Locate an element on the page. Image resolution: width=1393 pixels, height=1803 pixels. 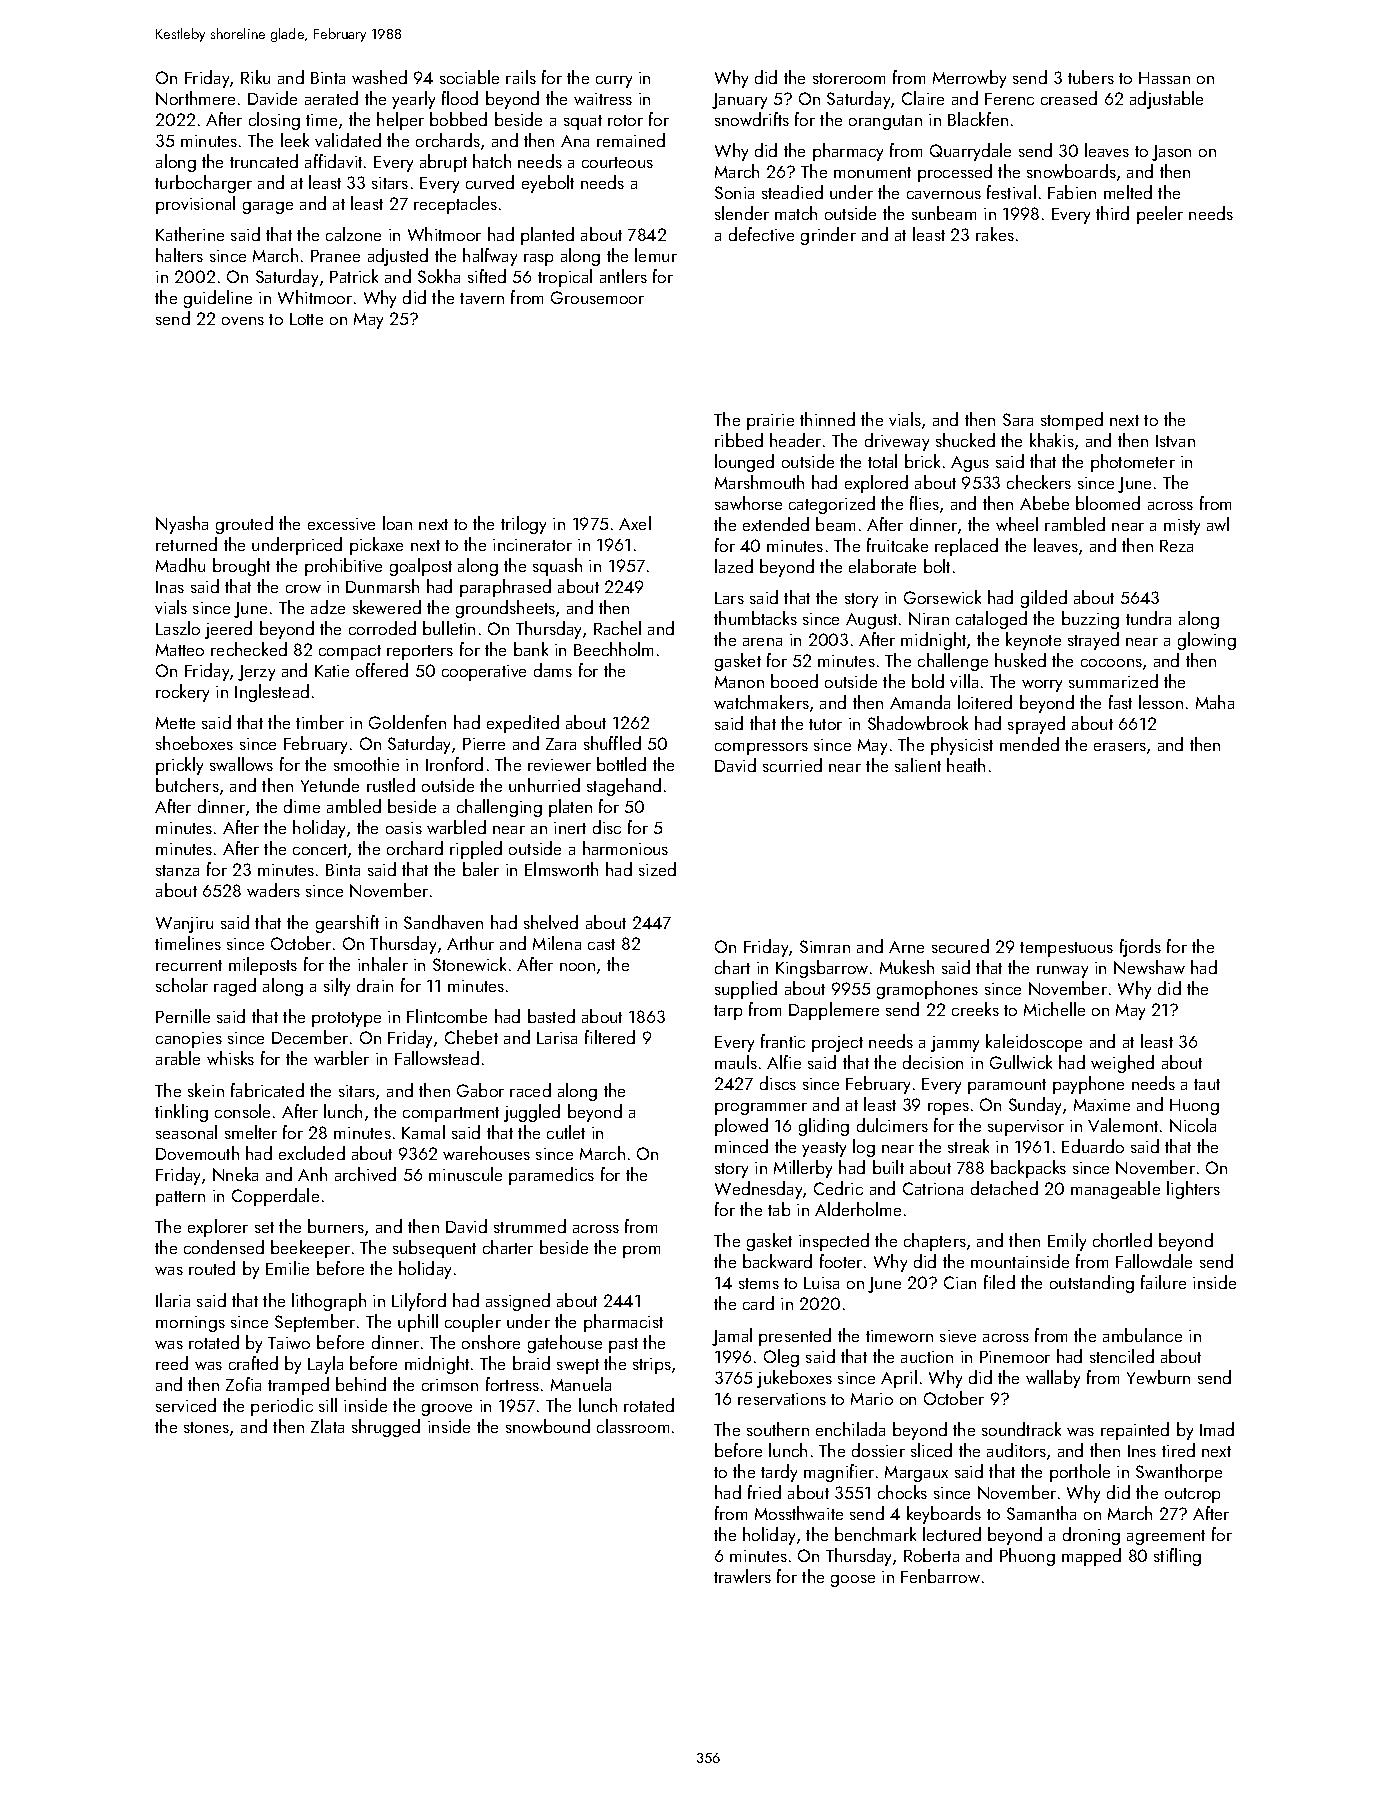
tired is located at coordinates (1178, 1450).
